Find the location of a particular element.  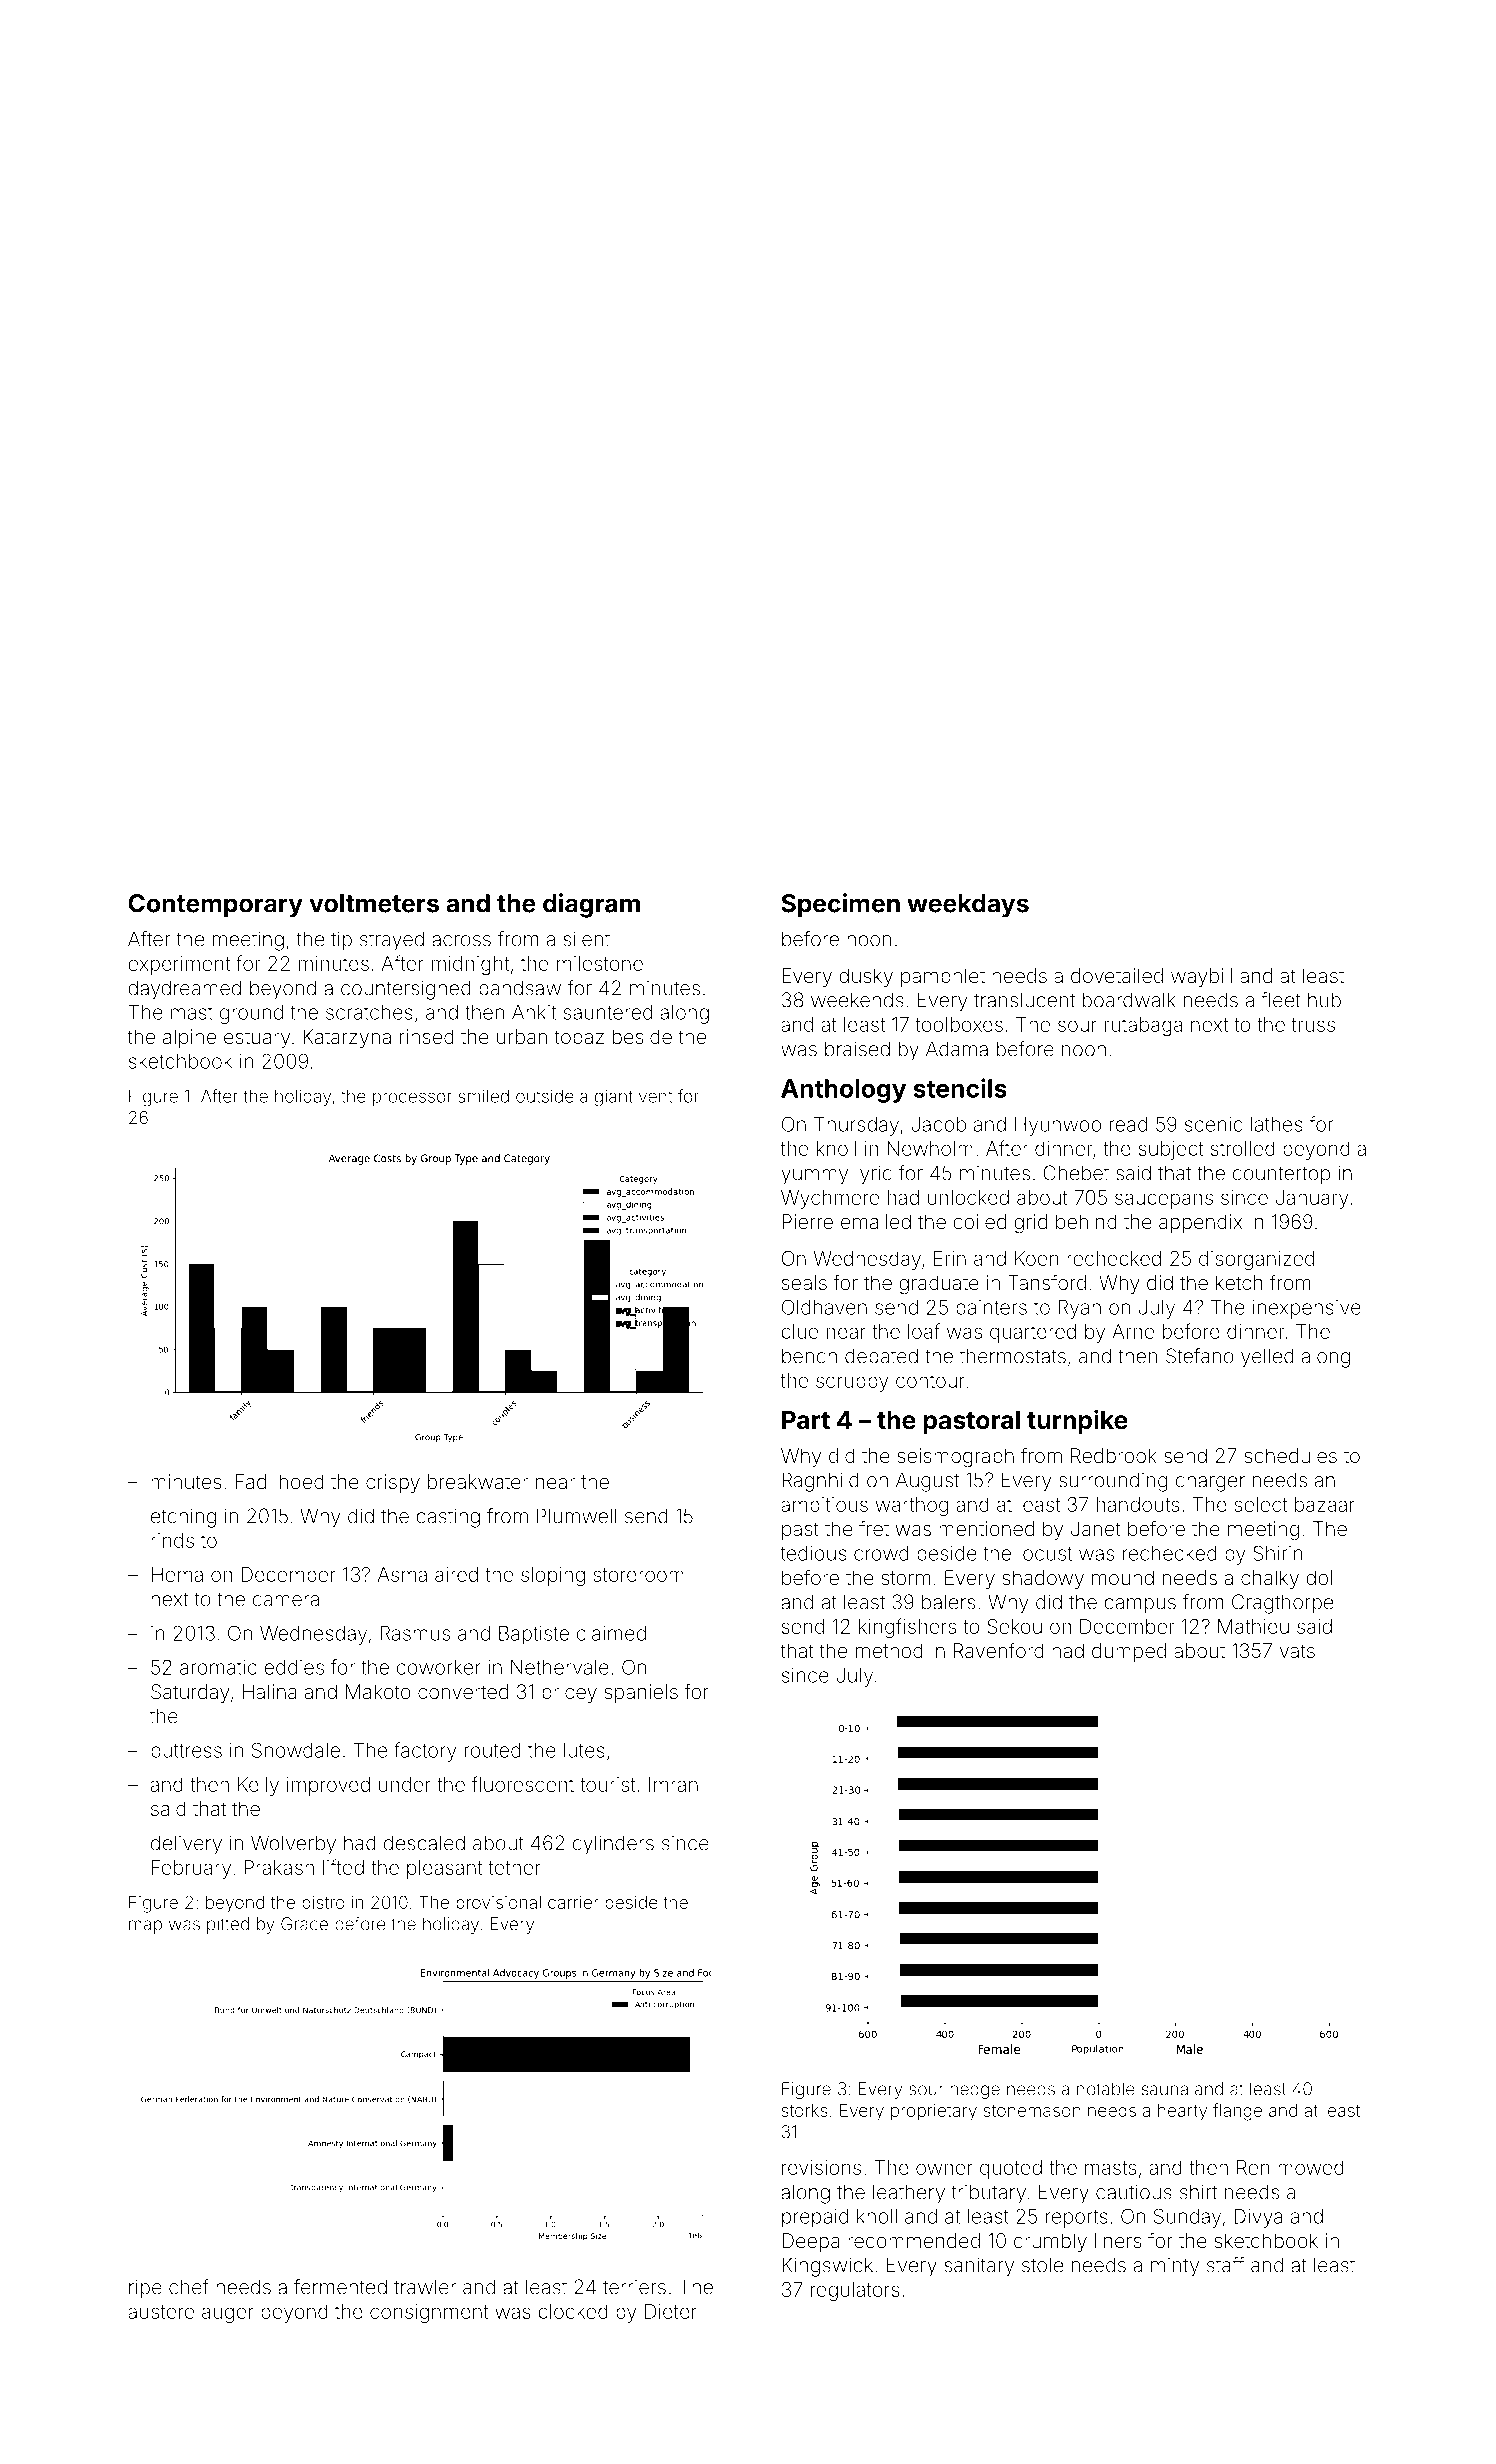

Specimen is located at coordinates (840, 905).
